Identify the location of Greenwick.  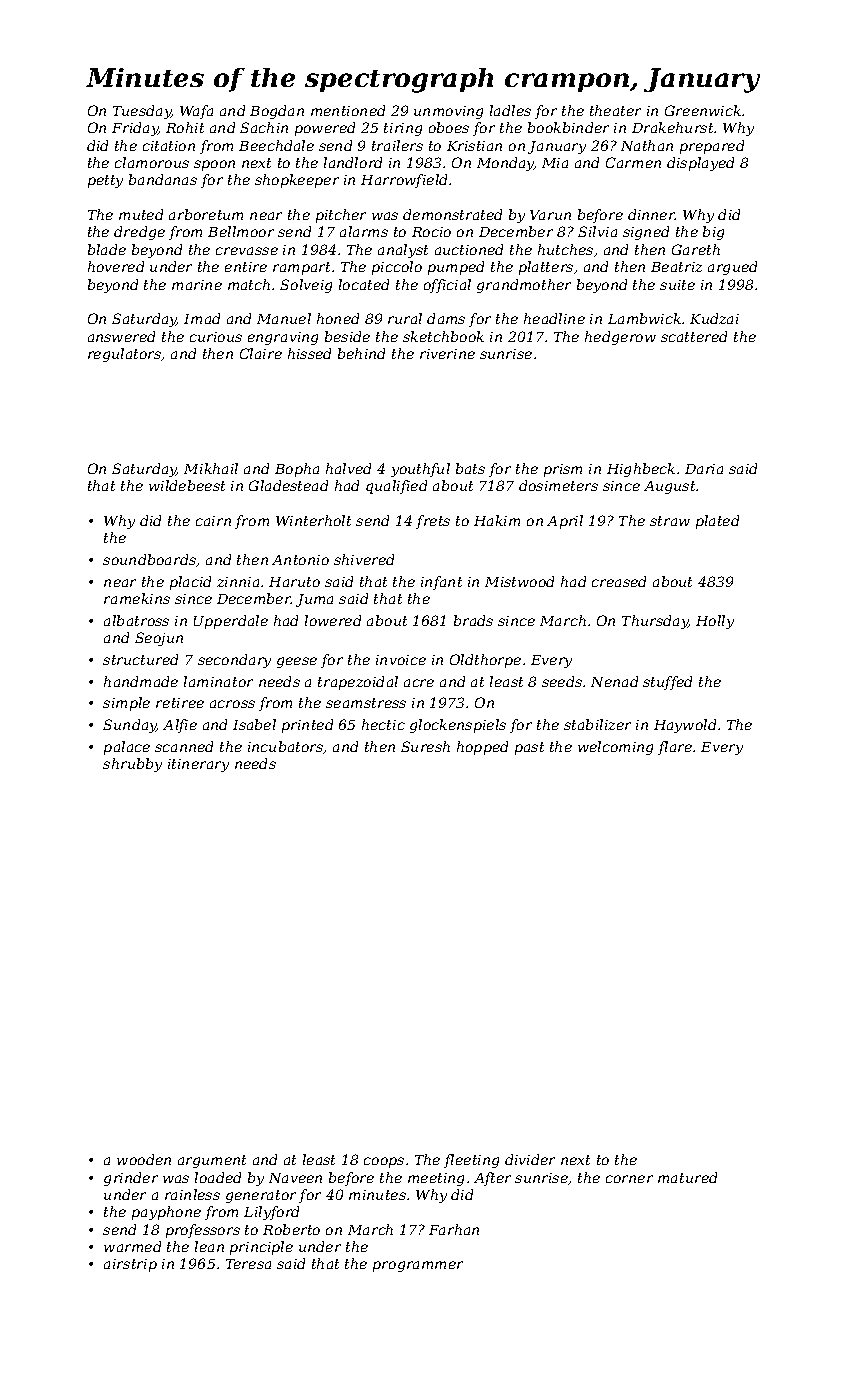
(703, 110).
